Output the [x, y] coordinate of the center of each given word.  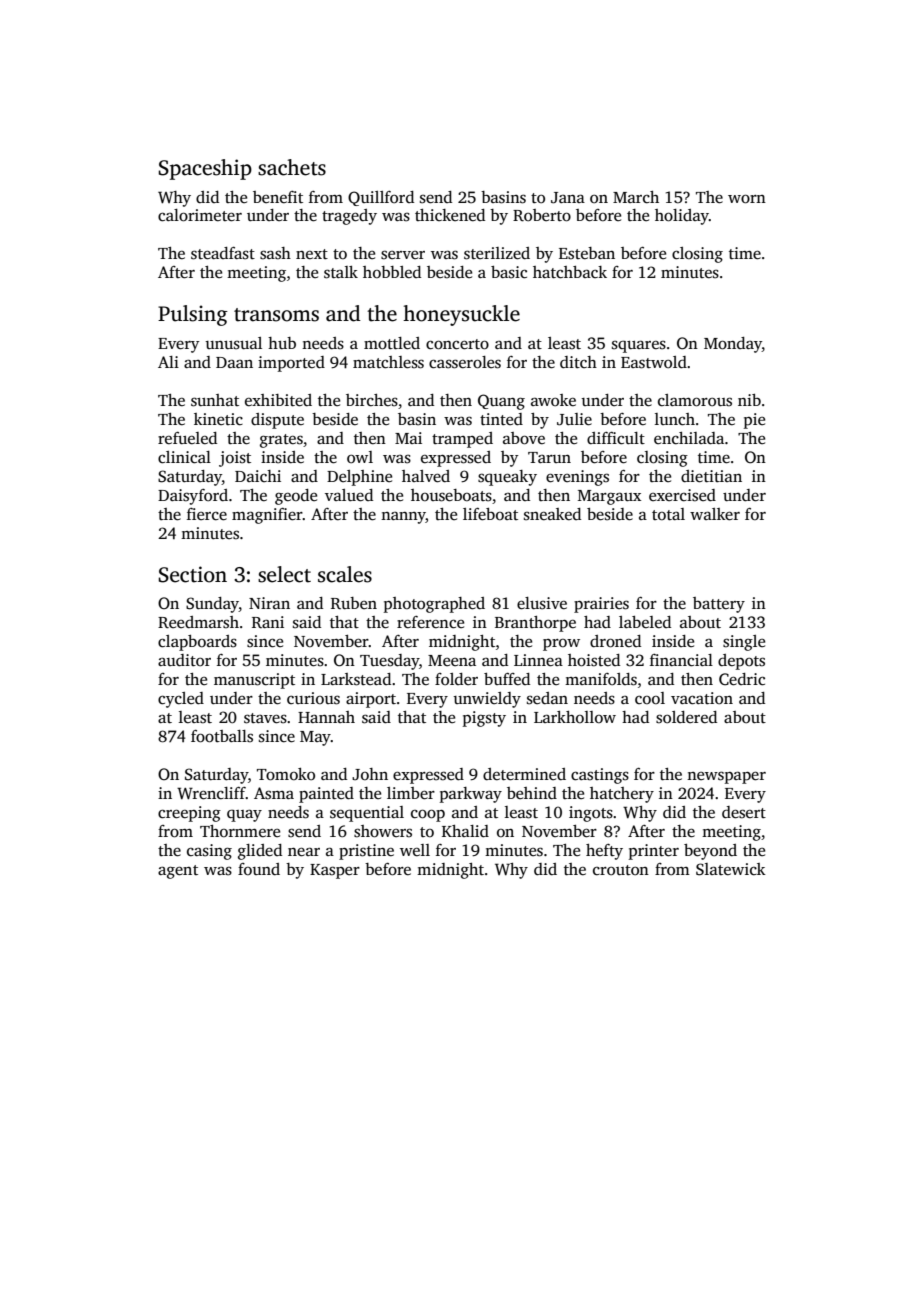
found [259, 869]
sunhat [215, 400]
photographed [434, 605]
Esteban [587, 253]
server [403, 255]
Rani [268, 622]
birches [372, 400]
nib [749, 400]
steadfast [223, 253]
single [744, 643]
